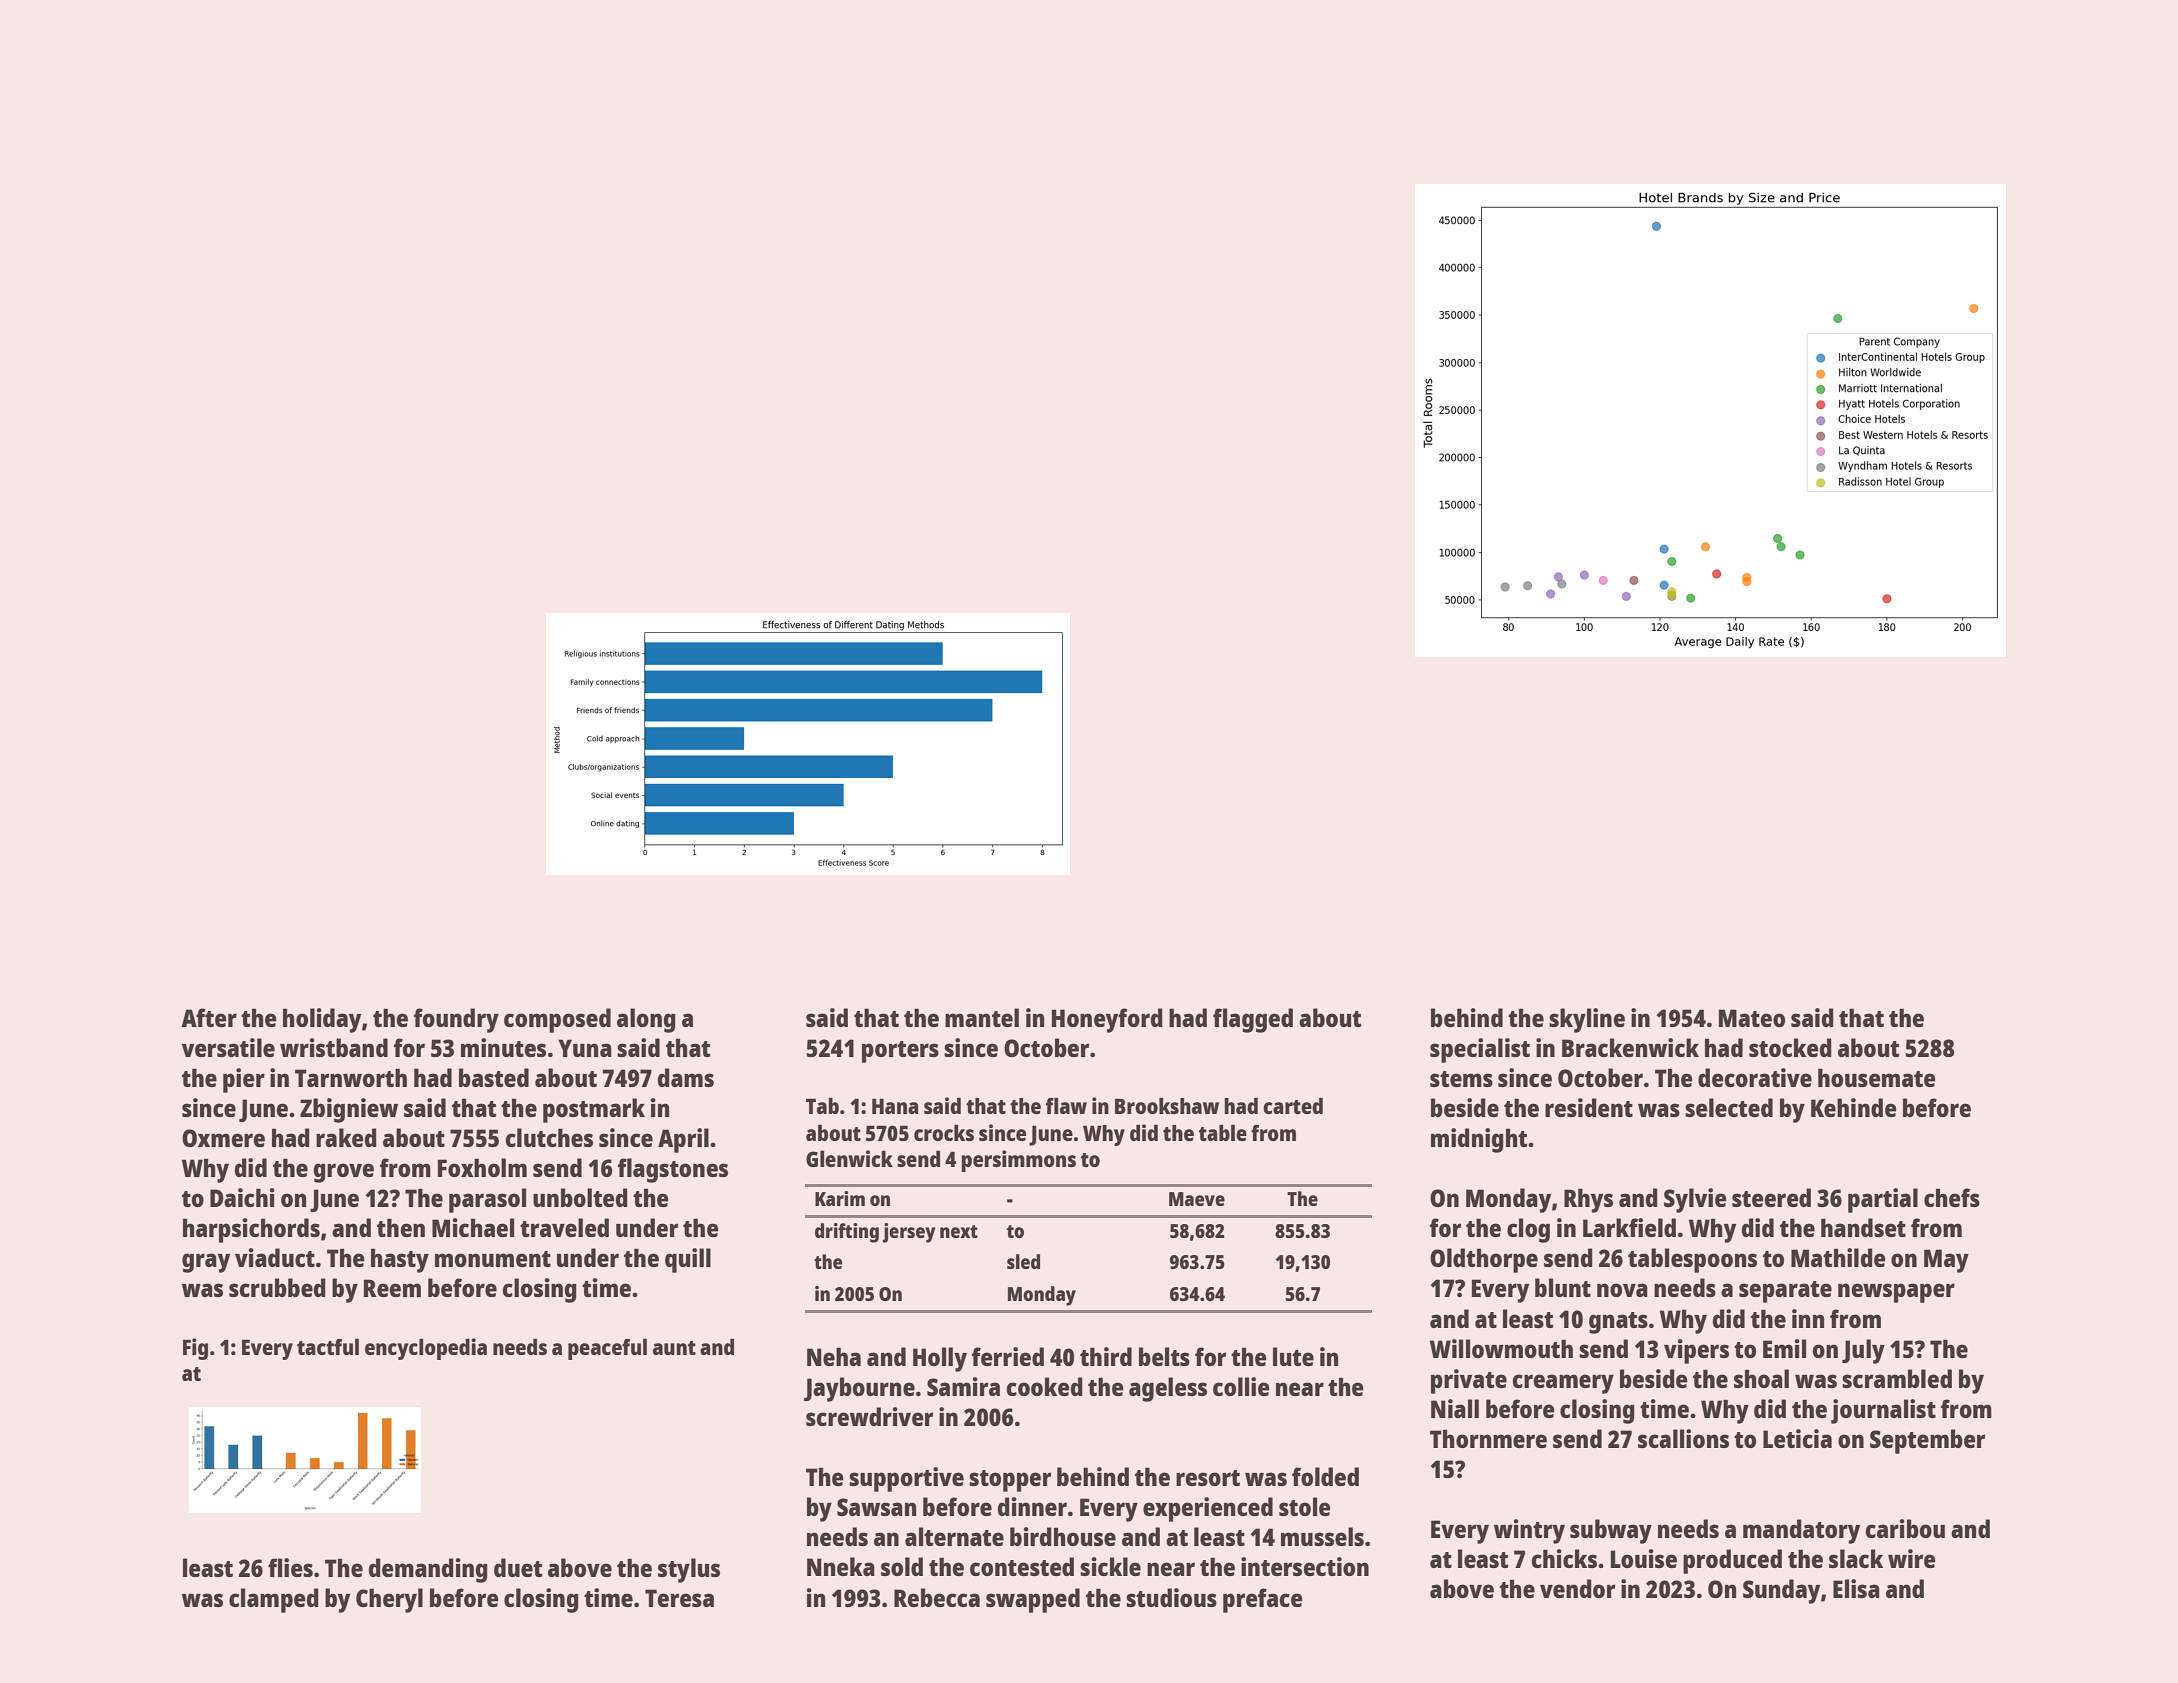 The height and width of the screenshot is (1683, 2178). I want to click on handset, so click(1863, 1227).
